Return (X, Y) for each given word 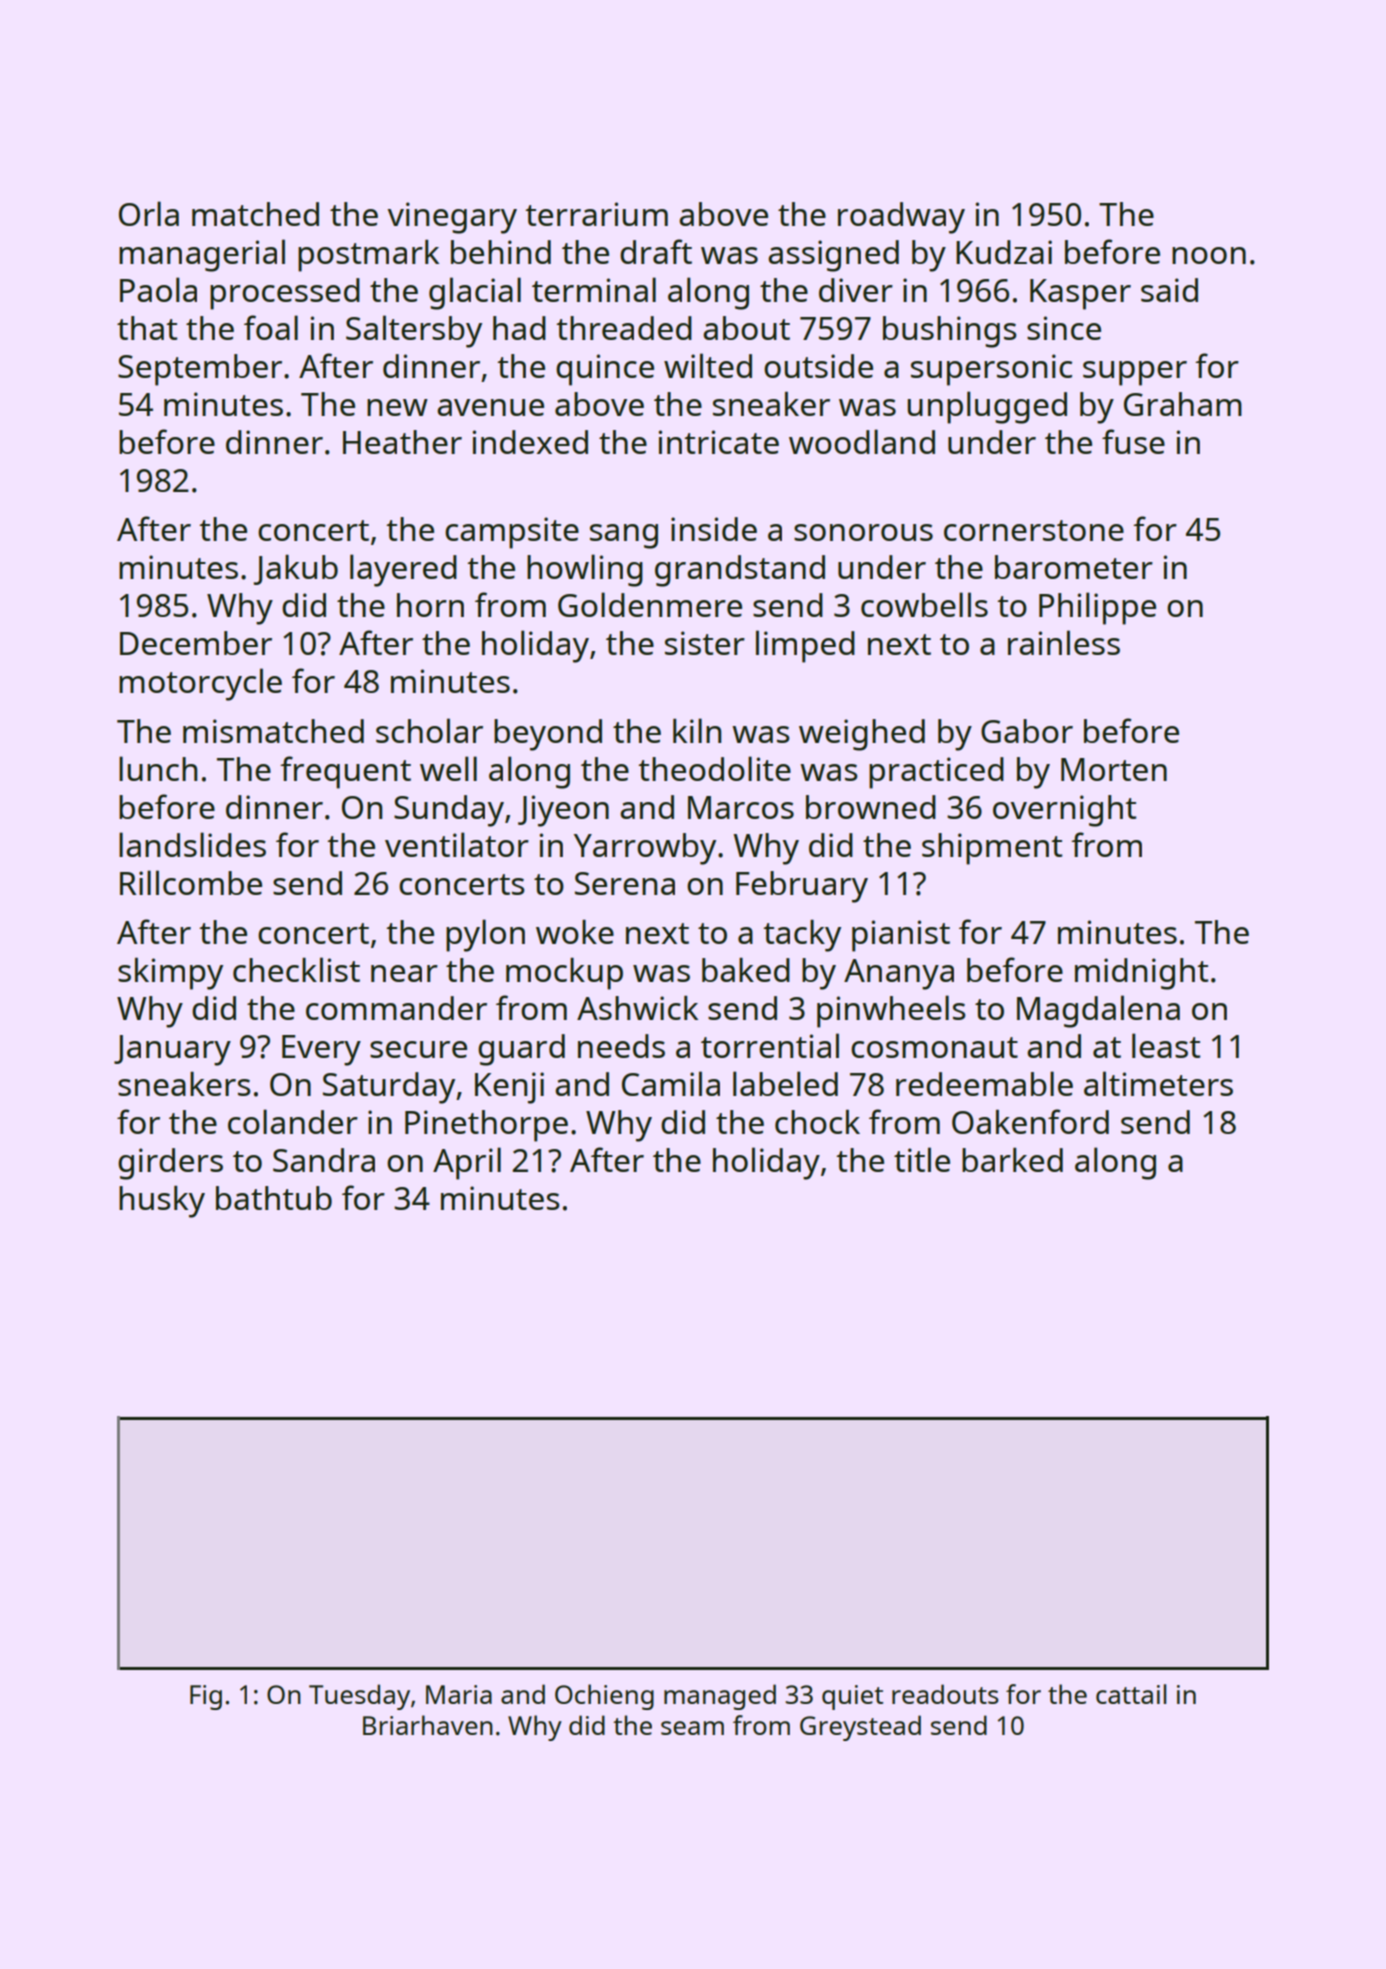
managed (720, 1697)
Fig (206, 1697)
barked (1012, 1160)
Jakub (295, 570)
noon (1209, 255)
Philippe (1097, 608)
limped (805, 646)
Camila (671, 1083)
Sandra (324, 1160)
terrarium (596, 214)
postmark (368, 256)
